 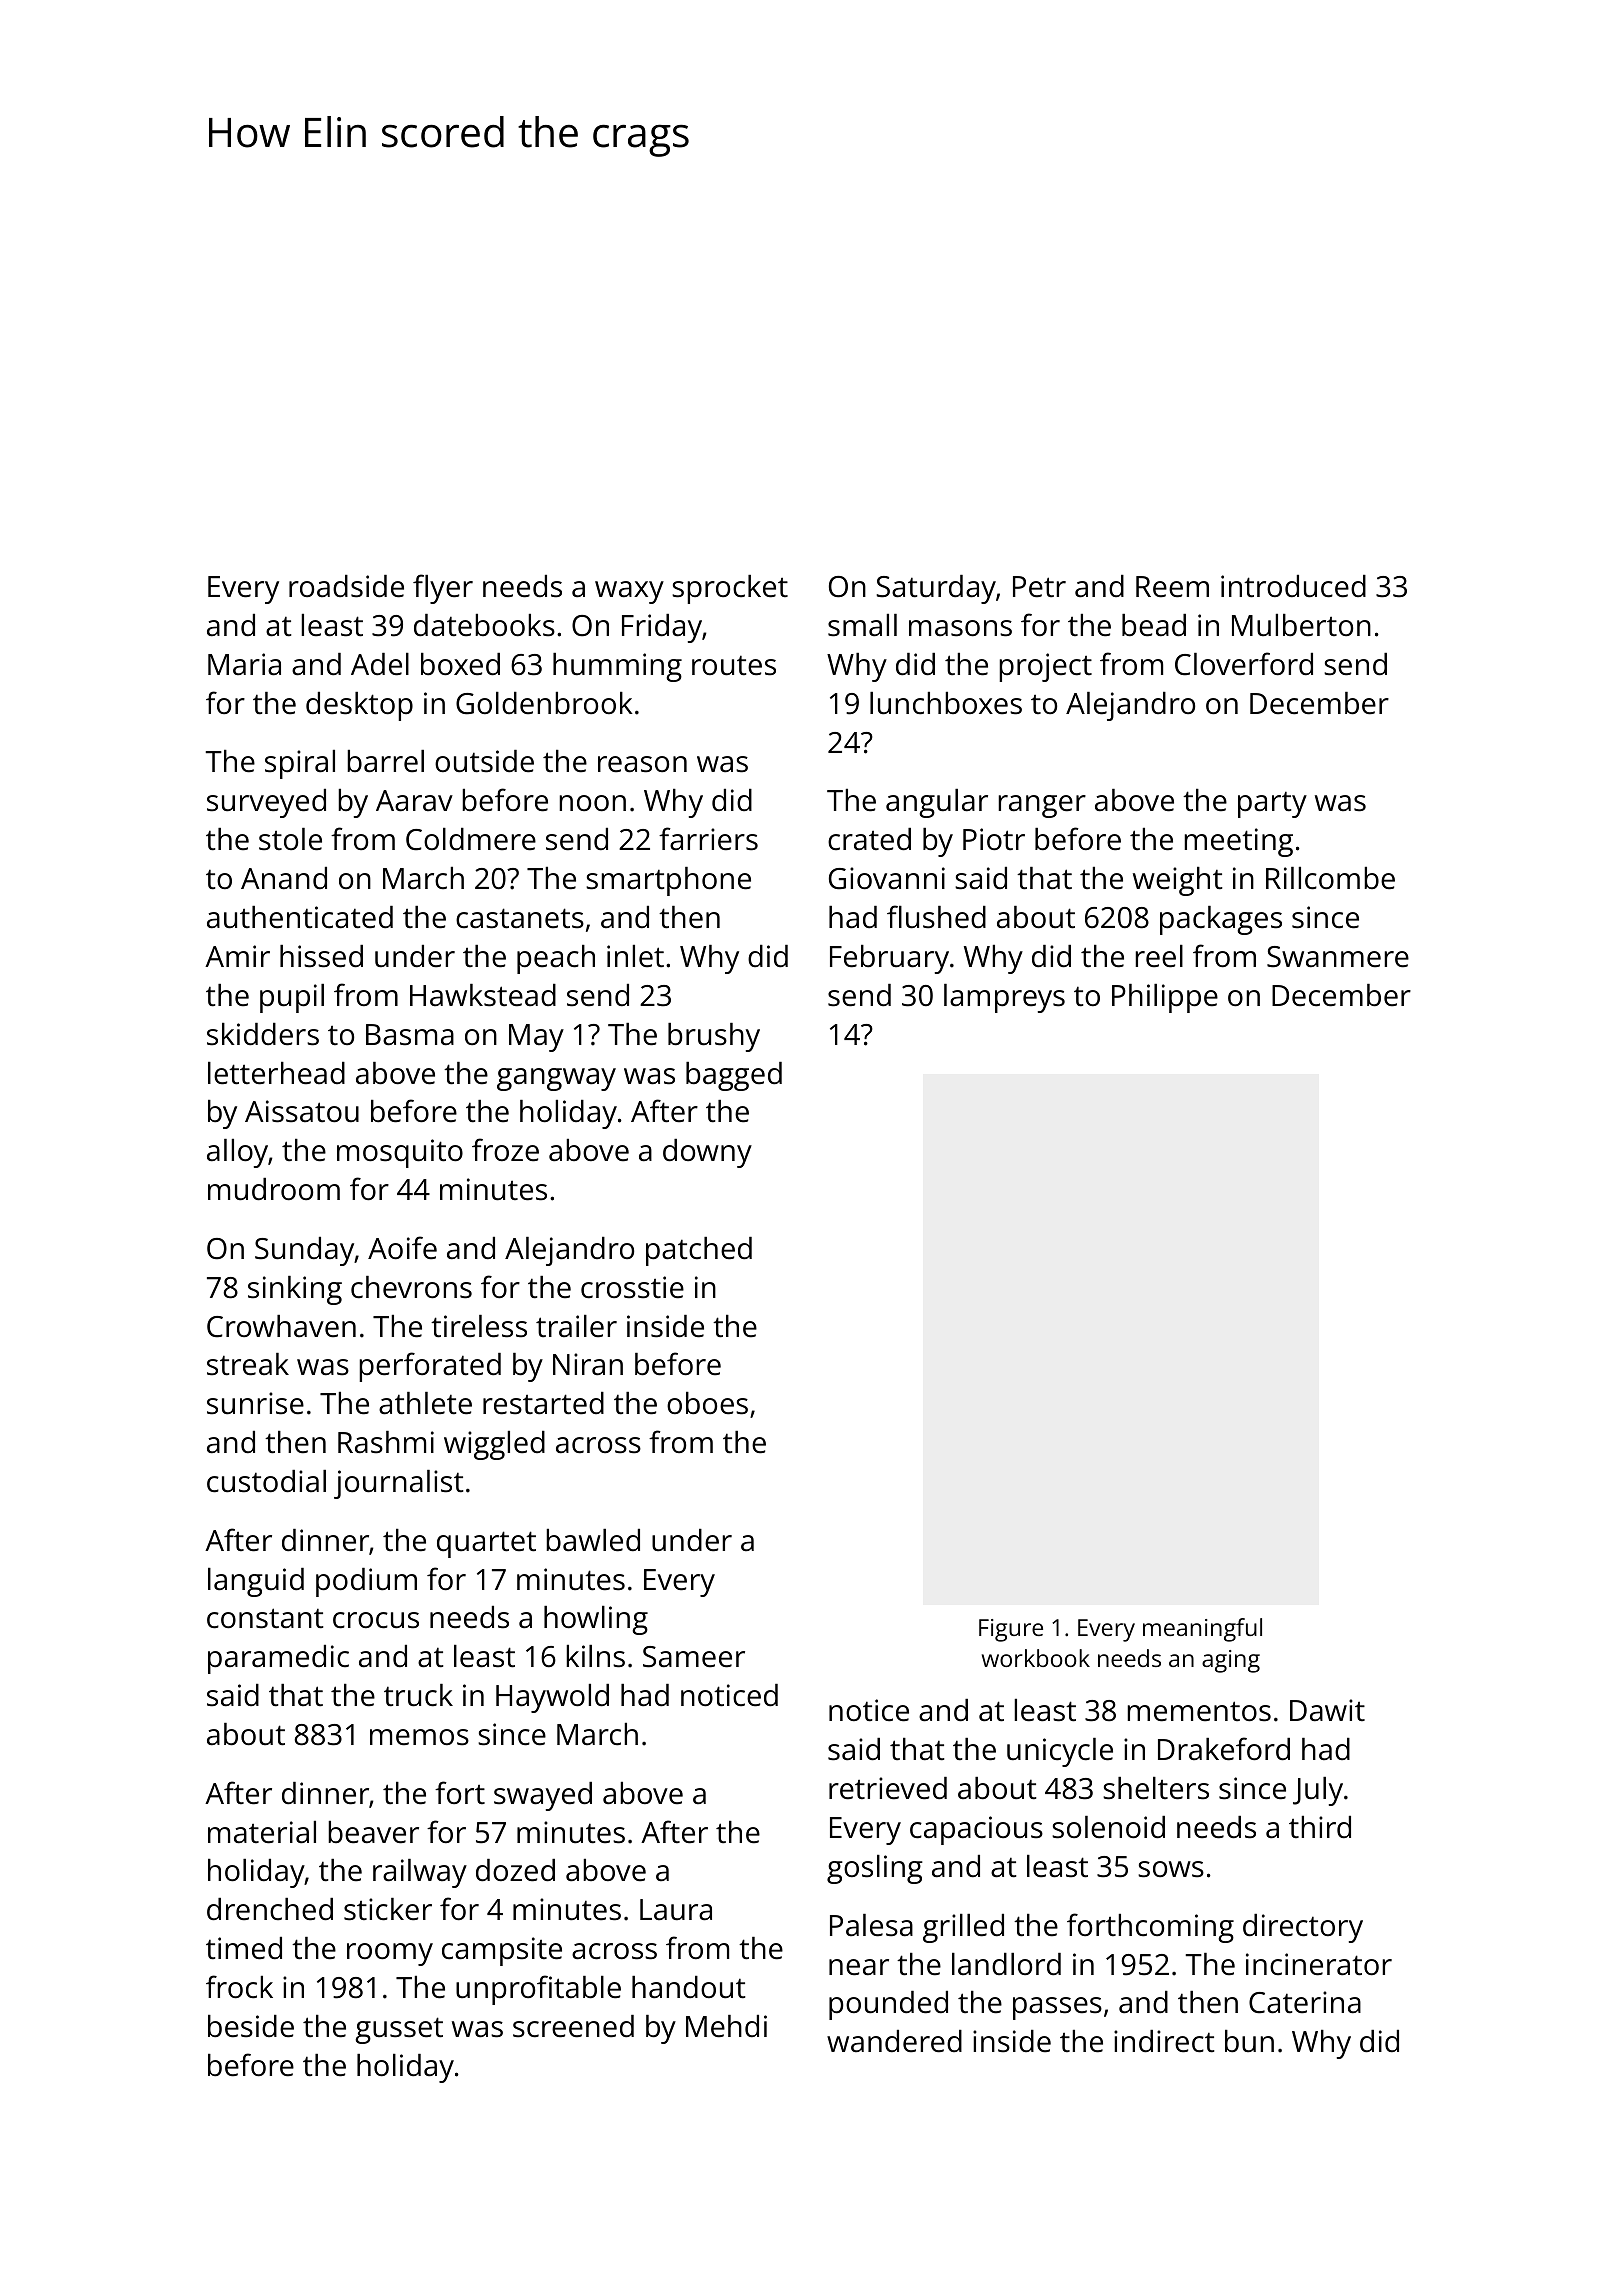 I want to click on wandered, so click(x=894, y=2041).
